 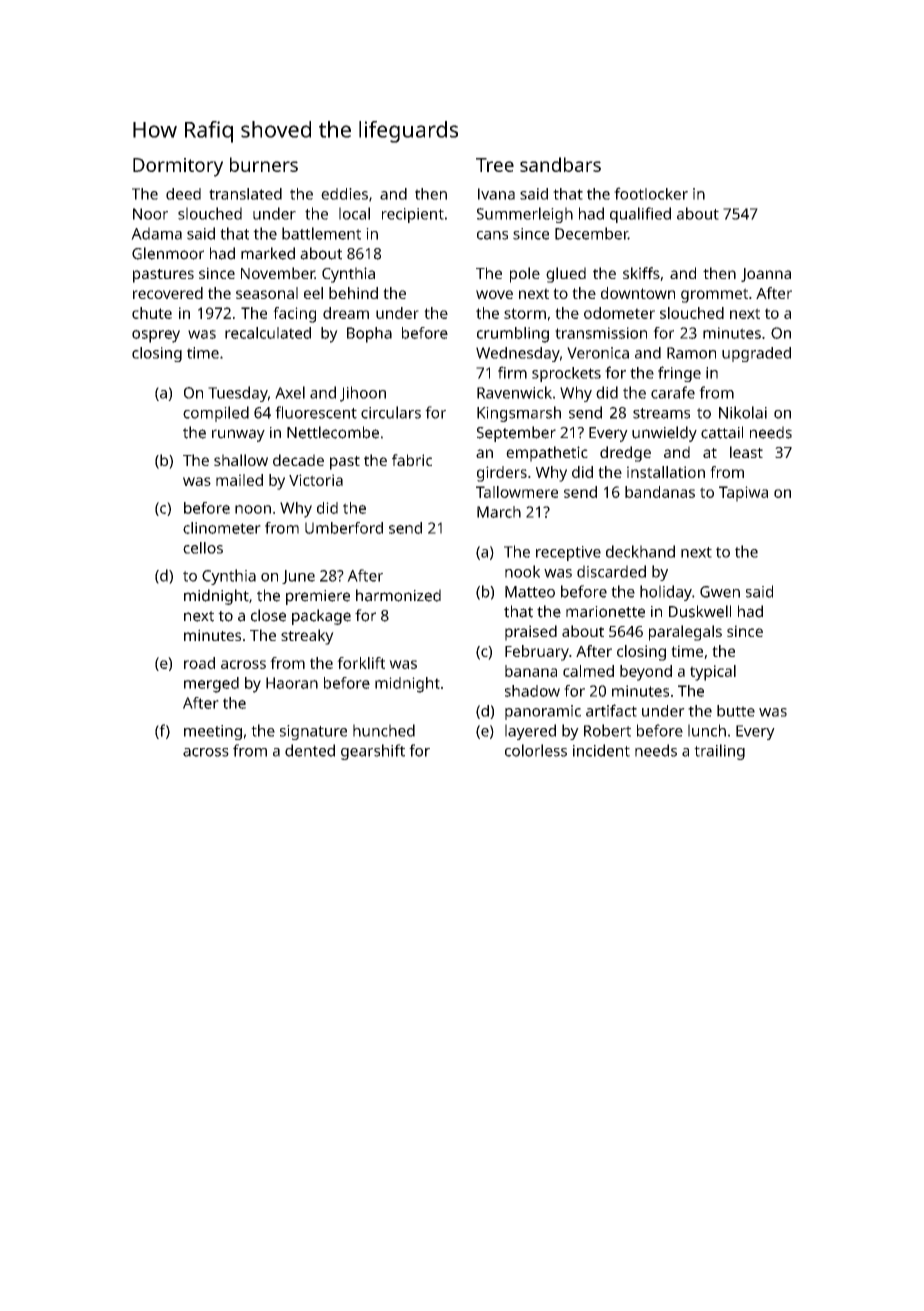 What do you see at coordinates (525, 313) in the page?
I see `storm` at bounding box center [525, 313].
